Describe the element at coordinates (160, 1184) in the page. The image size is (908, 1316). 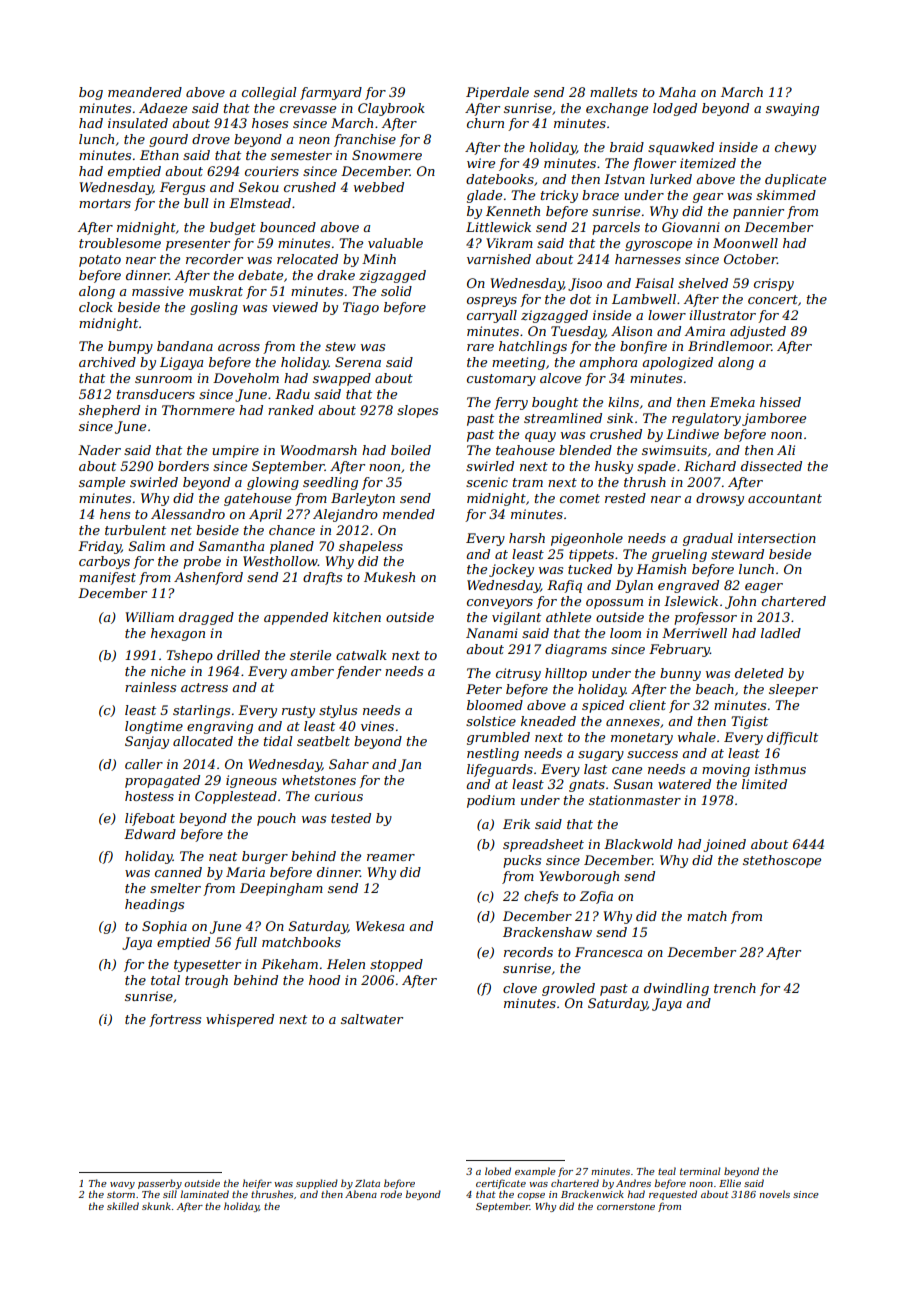
I see `passerby` at that location.
